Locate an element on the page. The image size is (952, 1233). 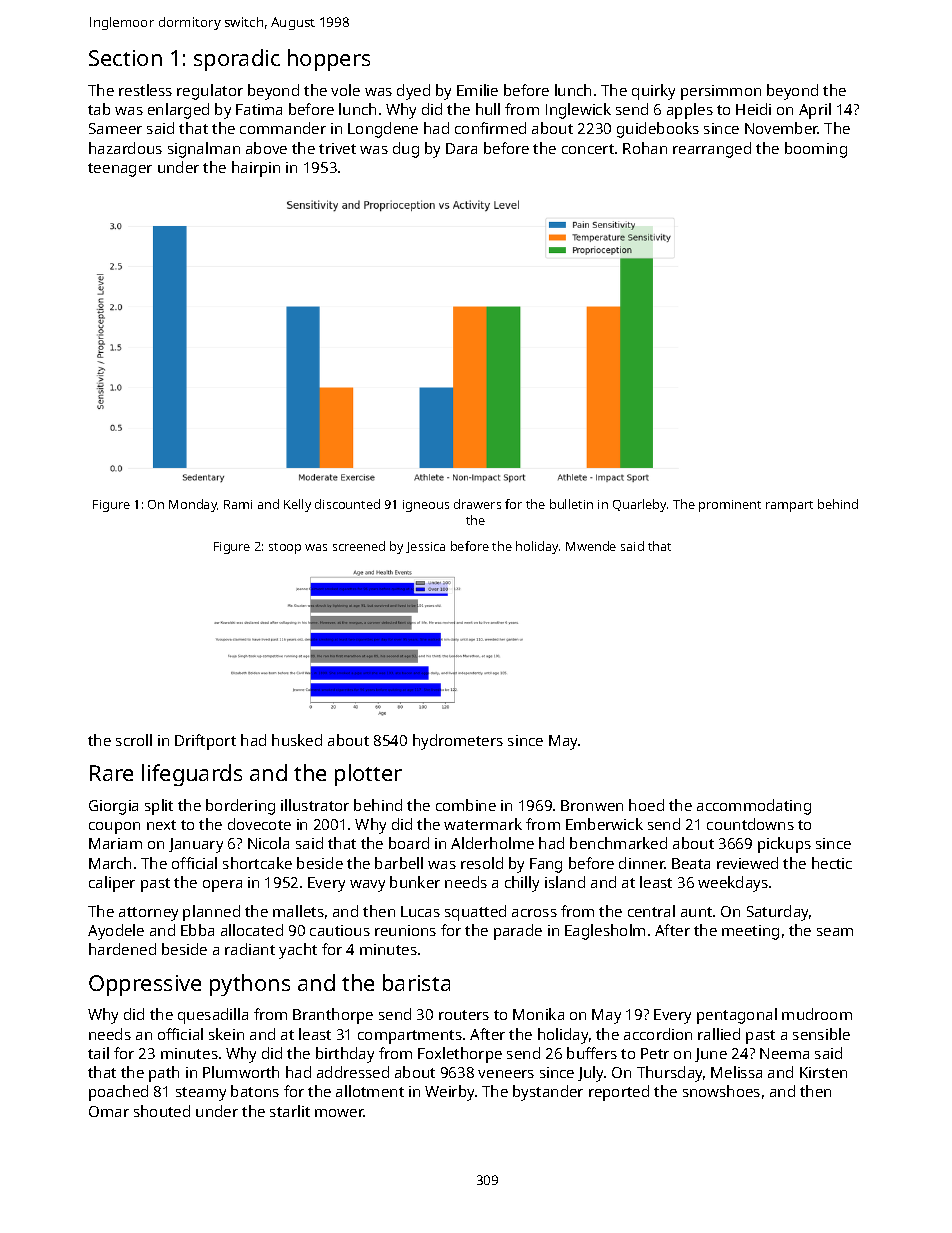
skein is located at coordinates (226, 1034).
